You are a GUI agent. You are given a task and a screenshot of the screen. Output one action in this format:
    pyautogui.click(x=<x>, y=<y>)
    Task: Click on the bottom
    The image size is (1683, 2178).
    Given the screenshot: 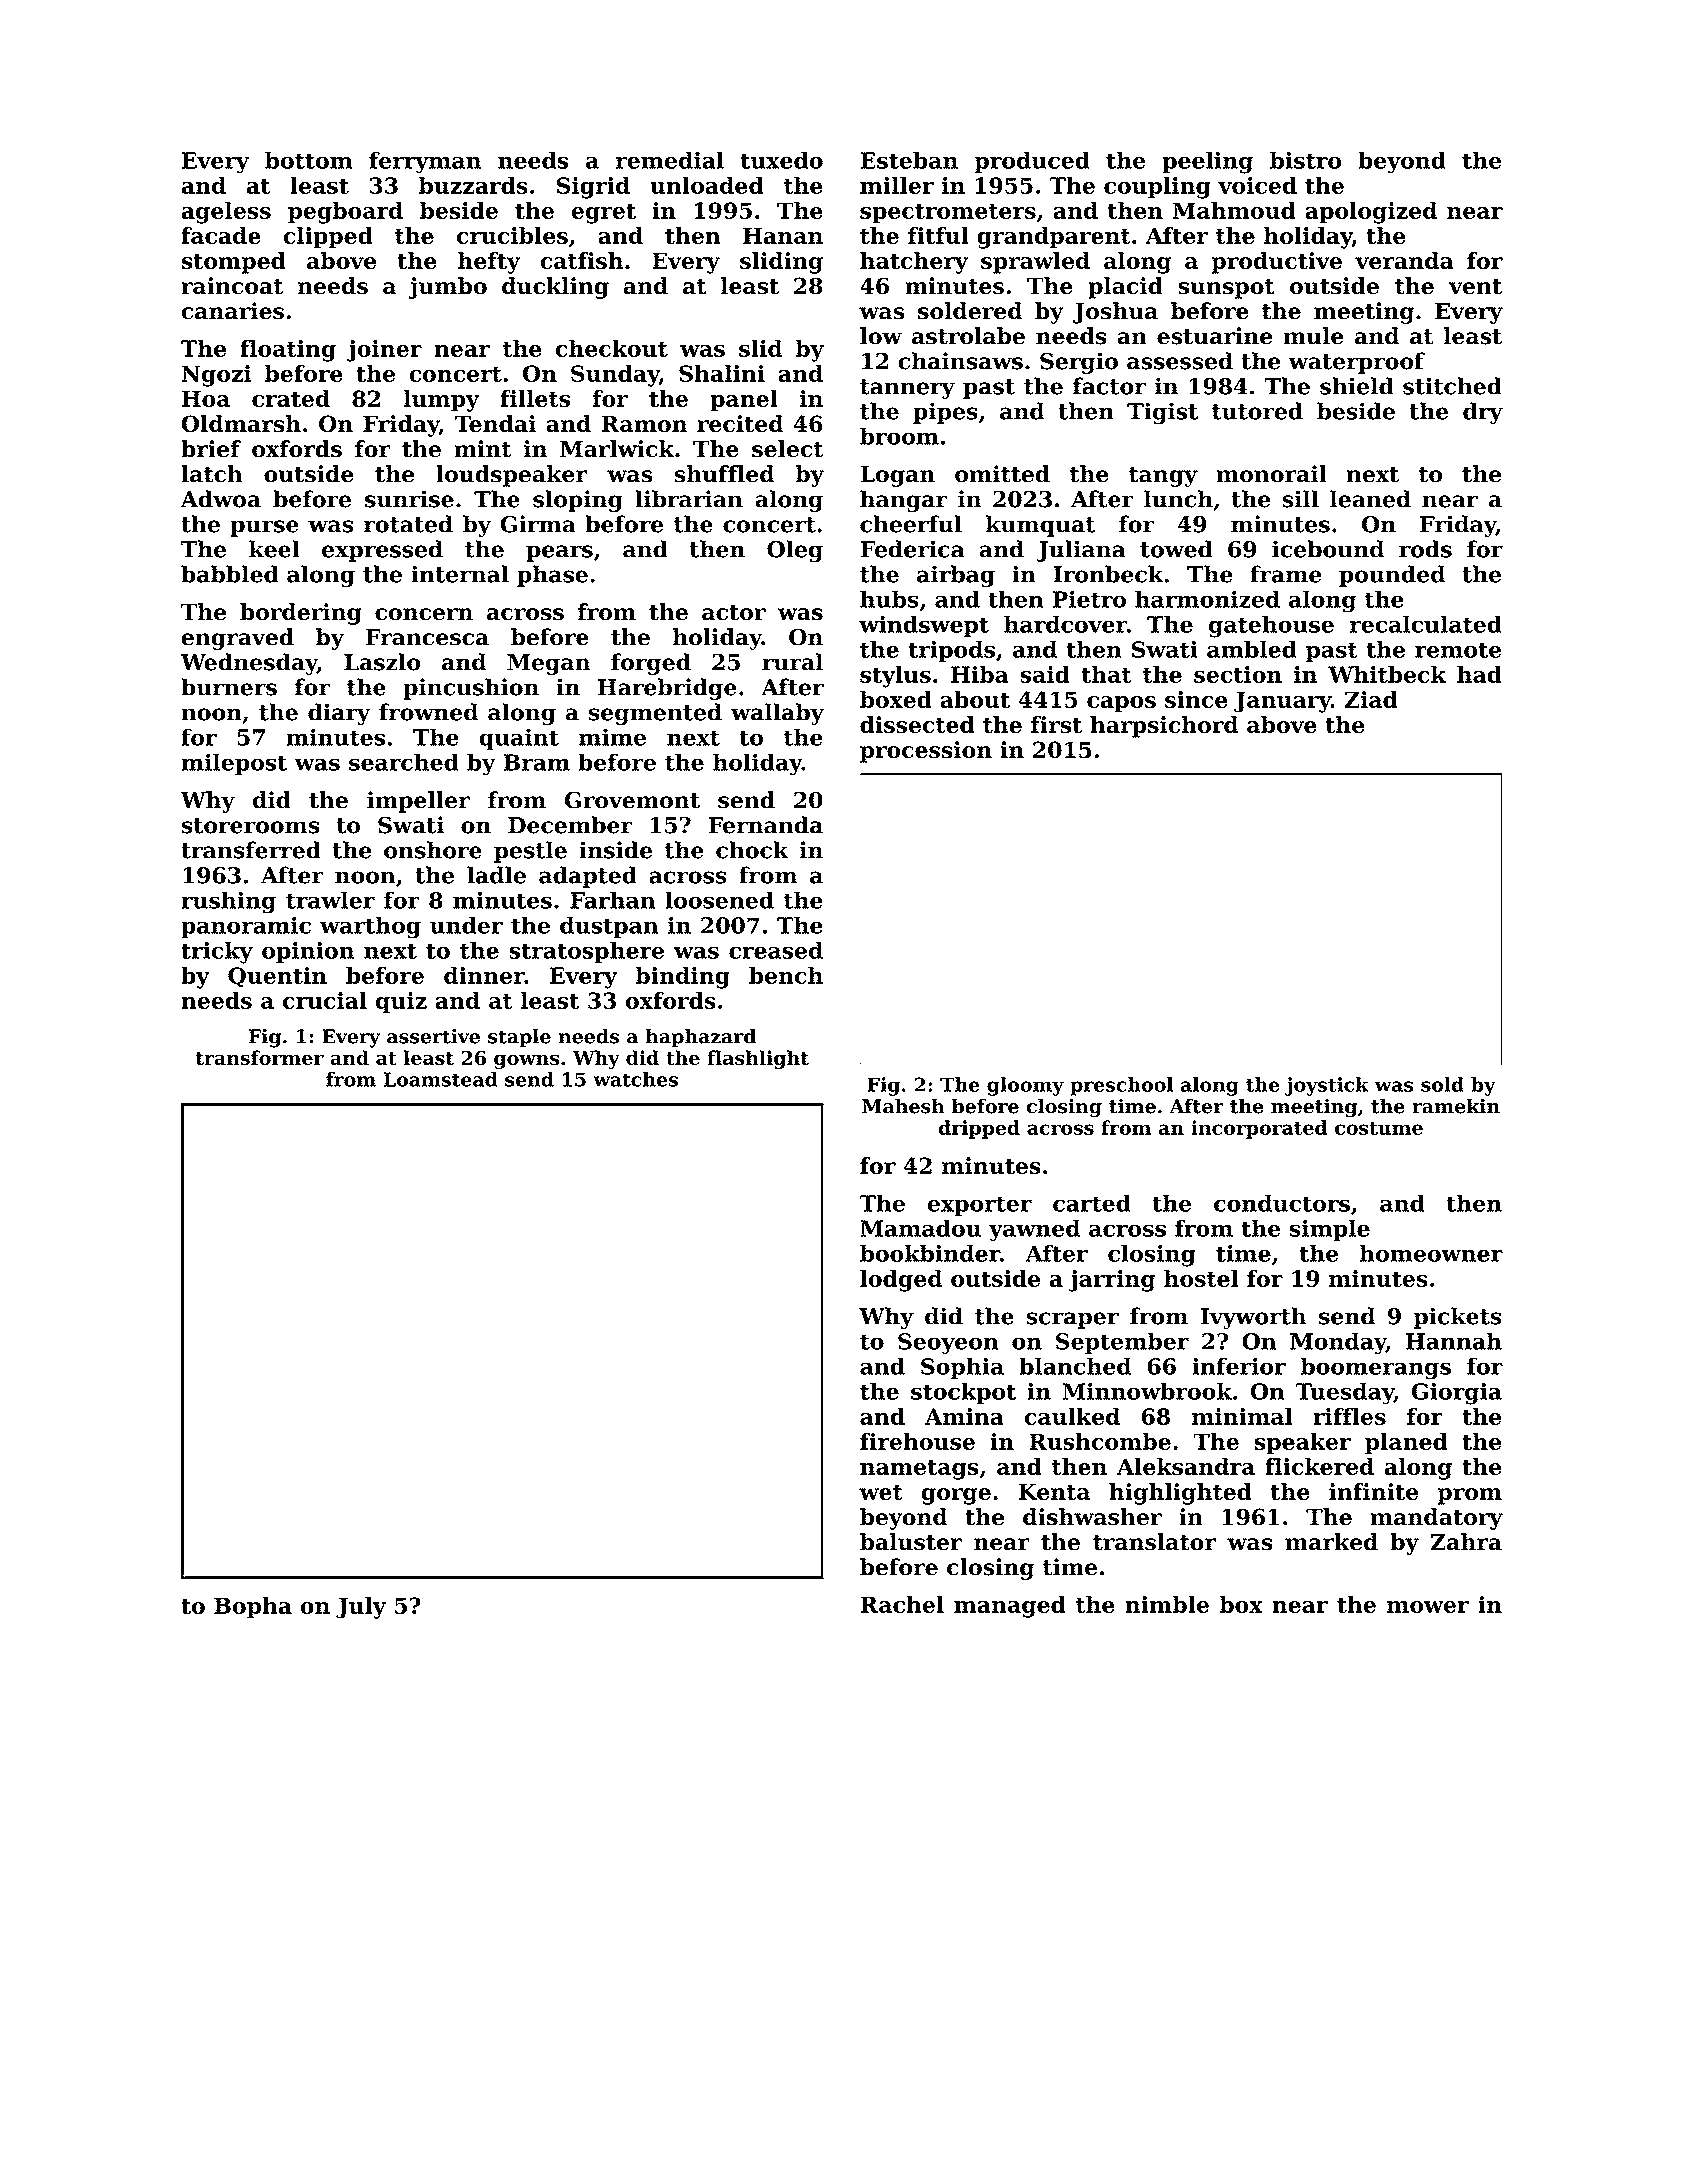 What is the action you would take?
    pyautogui.click(x=308, y=160)
